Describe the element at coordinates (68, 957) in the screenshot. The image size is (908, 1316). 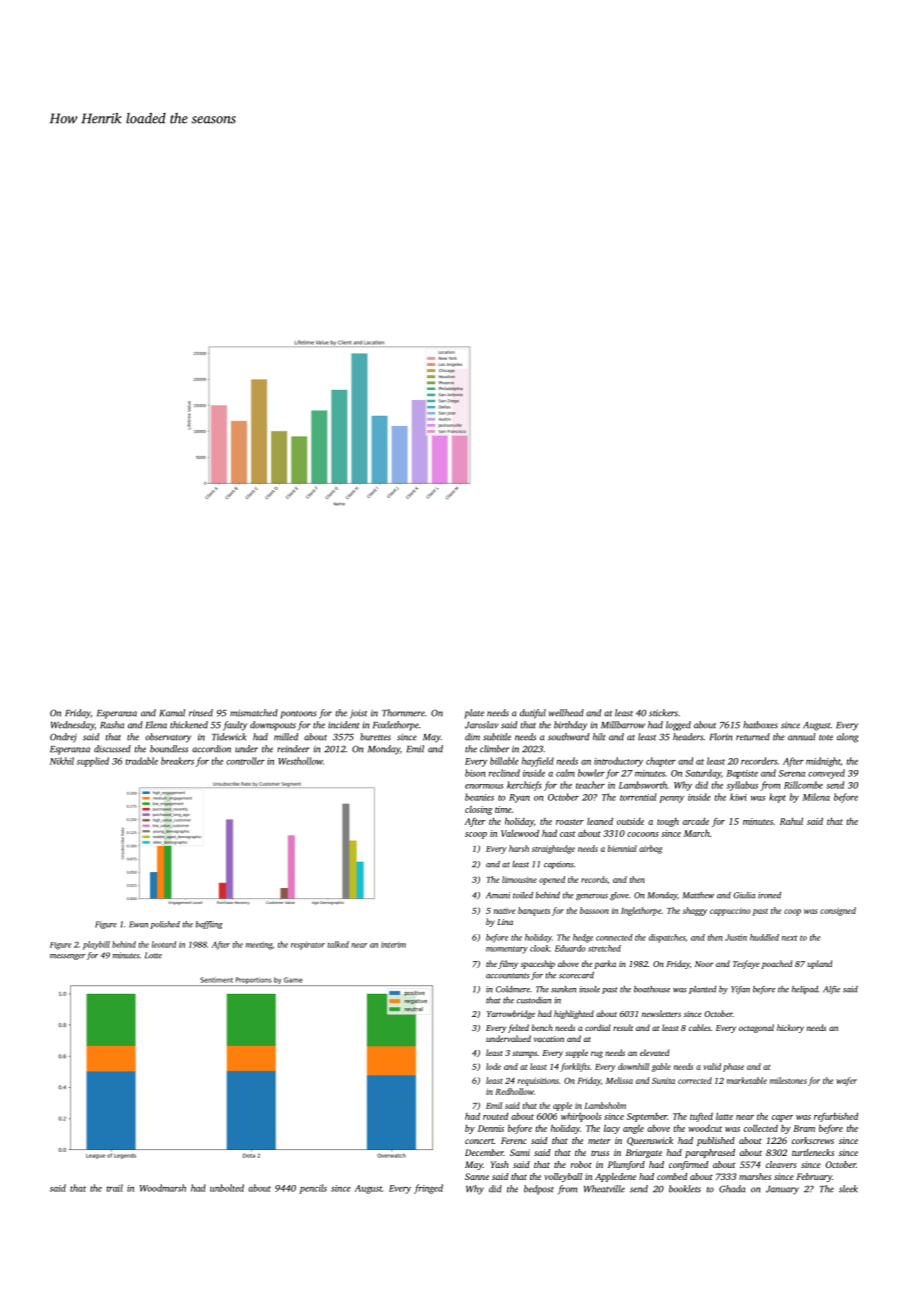
I see `messenger` at that location.
